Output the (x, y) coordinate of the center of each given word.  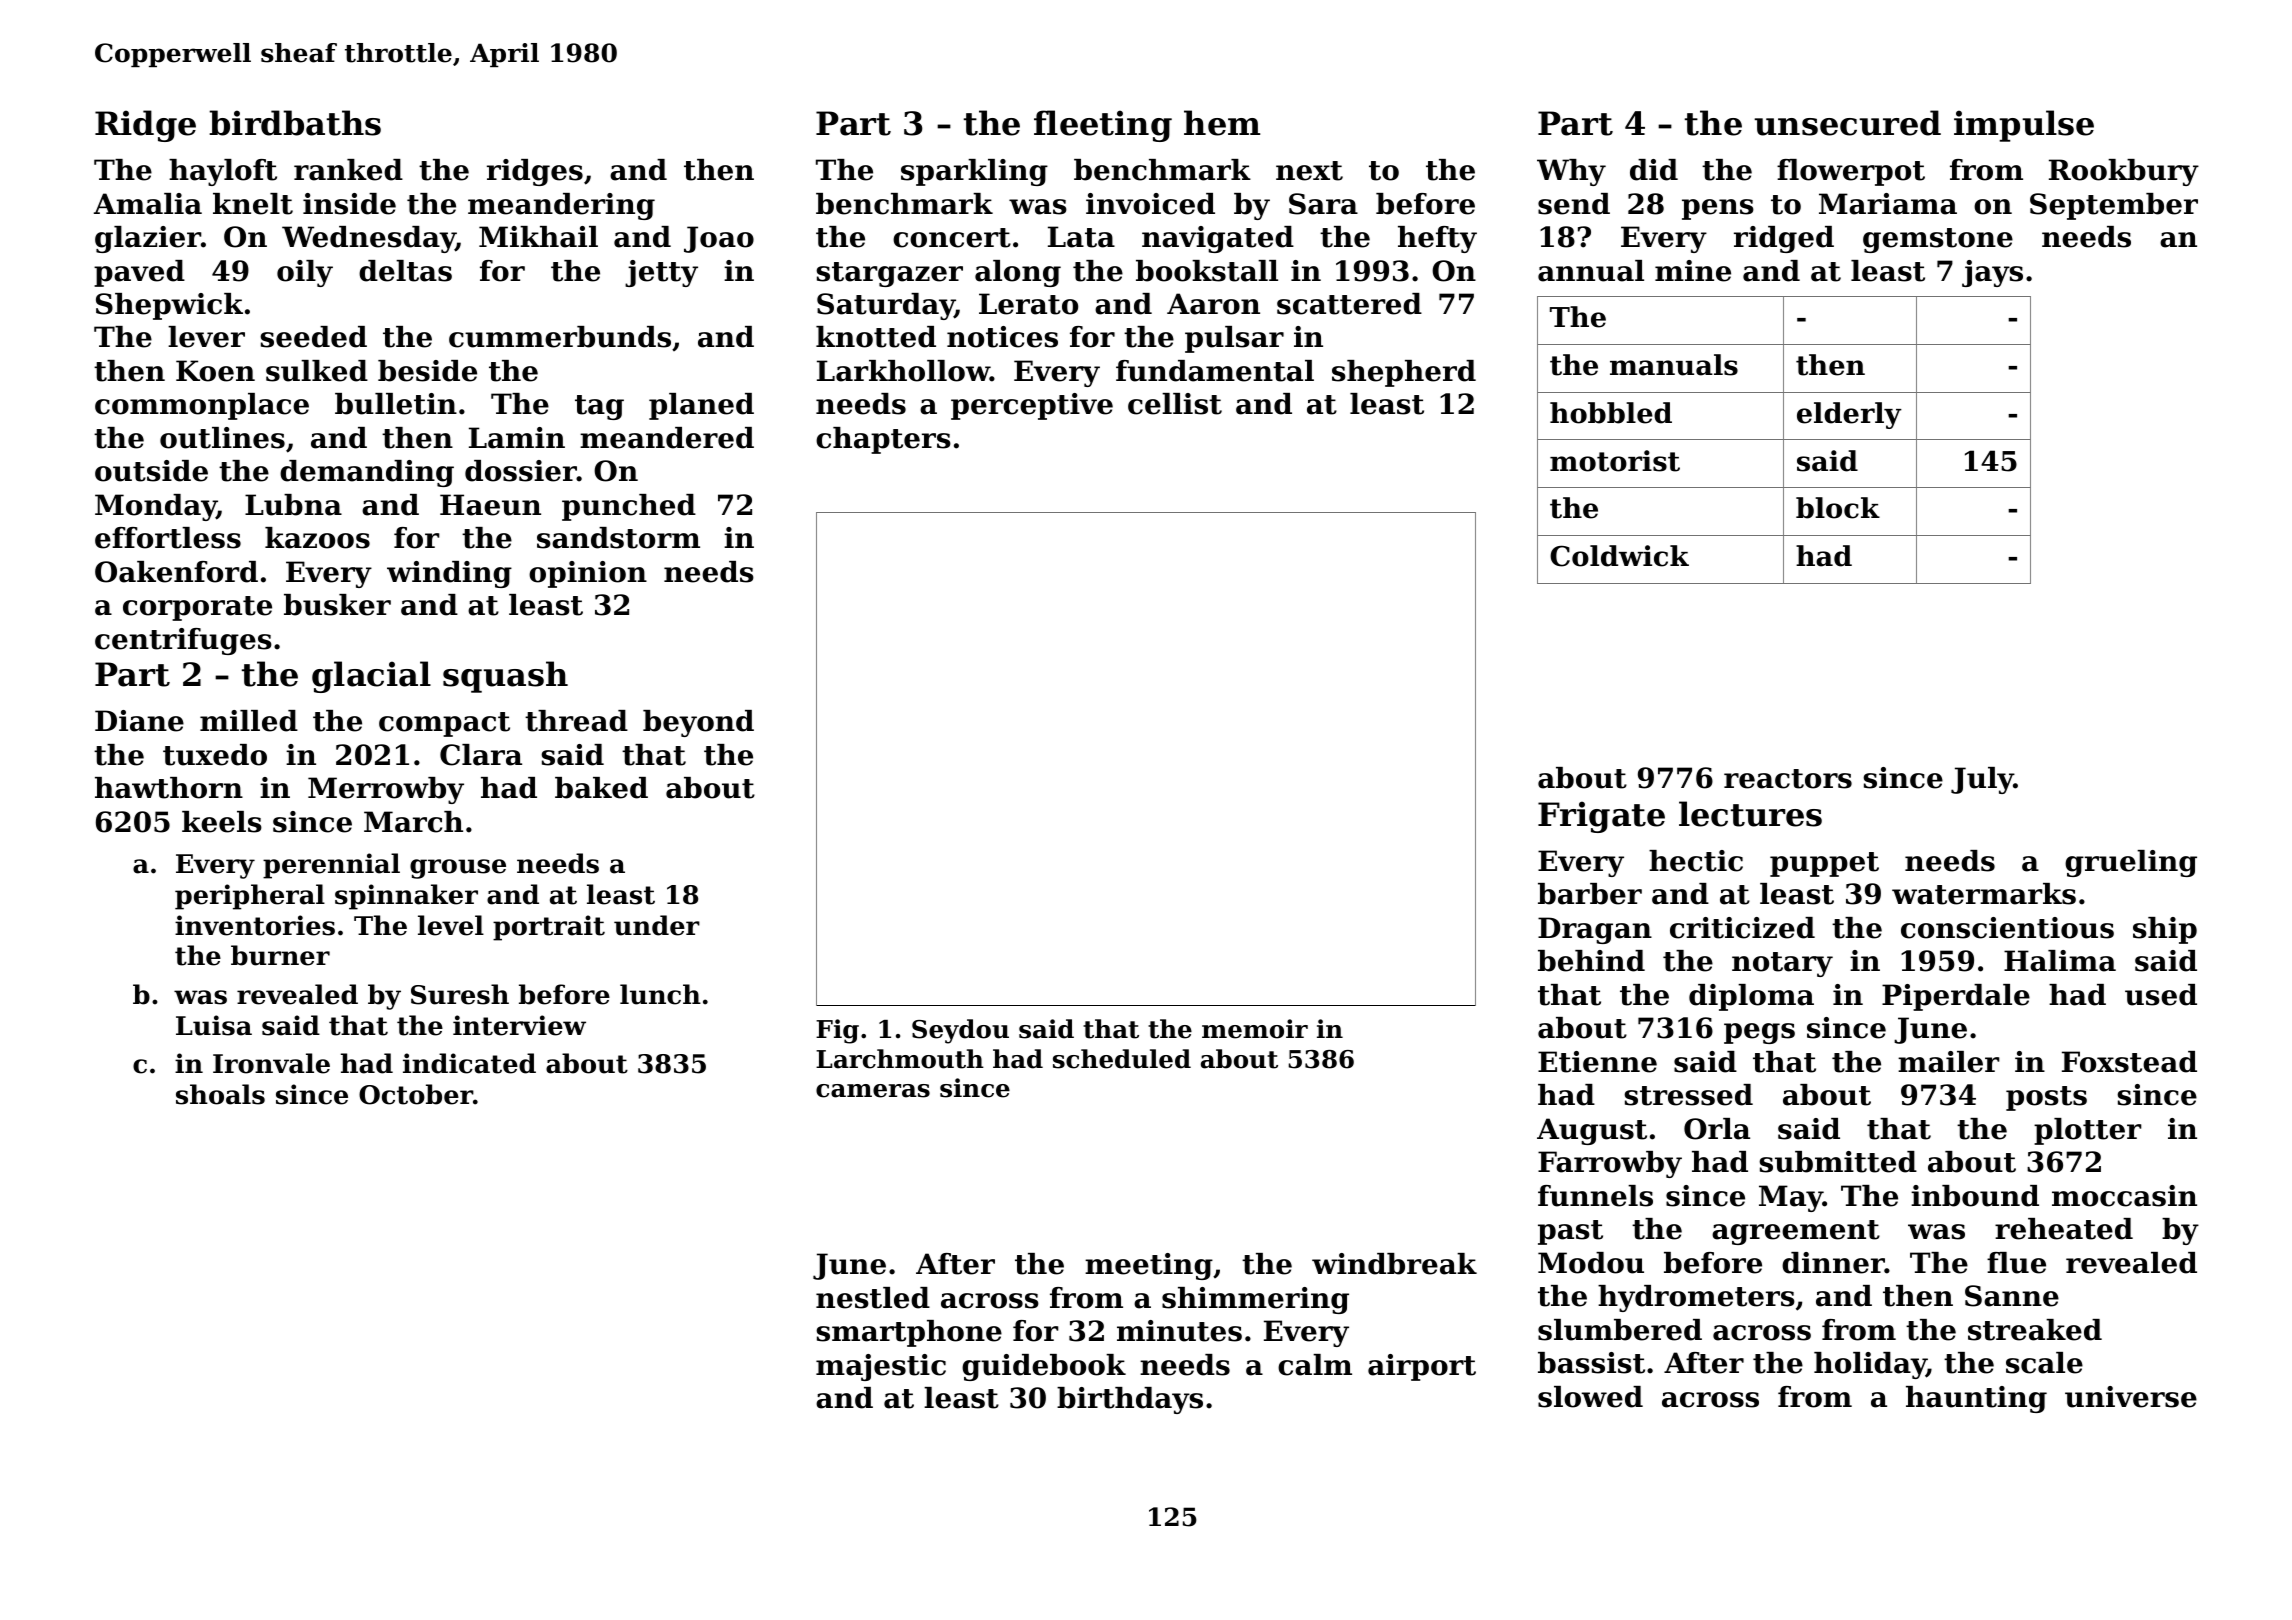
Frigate (1601, 817)
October (416, 1094)
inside (349, 204)
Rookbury (2124, 172)
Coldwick (1619, 556)
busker (337, 605)
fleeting (1103, 126)
